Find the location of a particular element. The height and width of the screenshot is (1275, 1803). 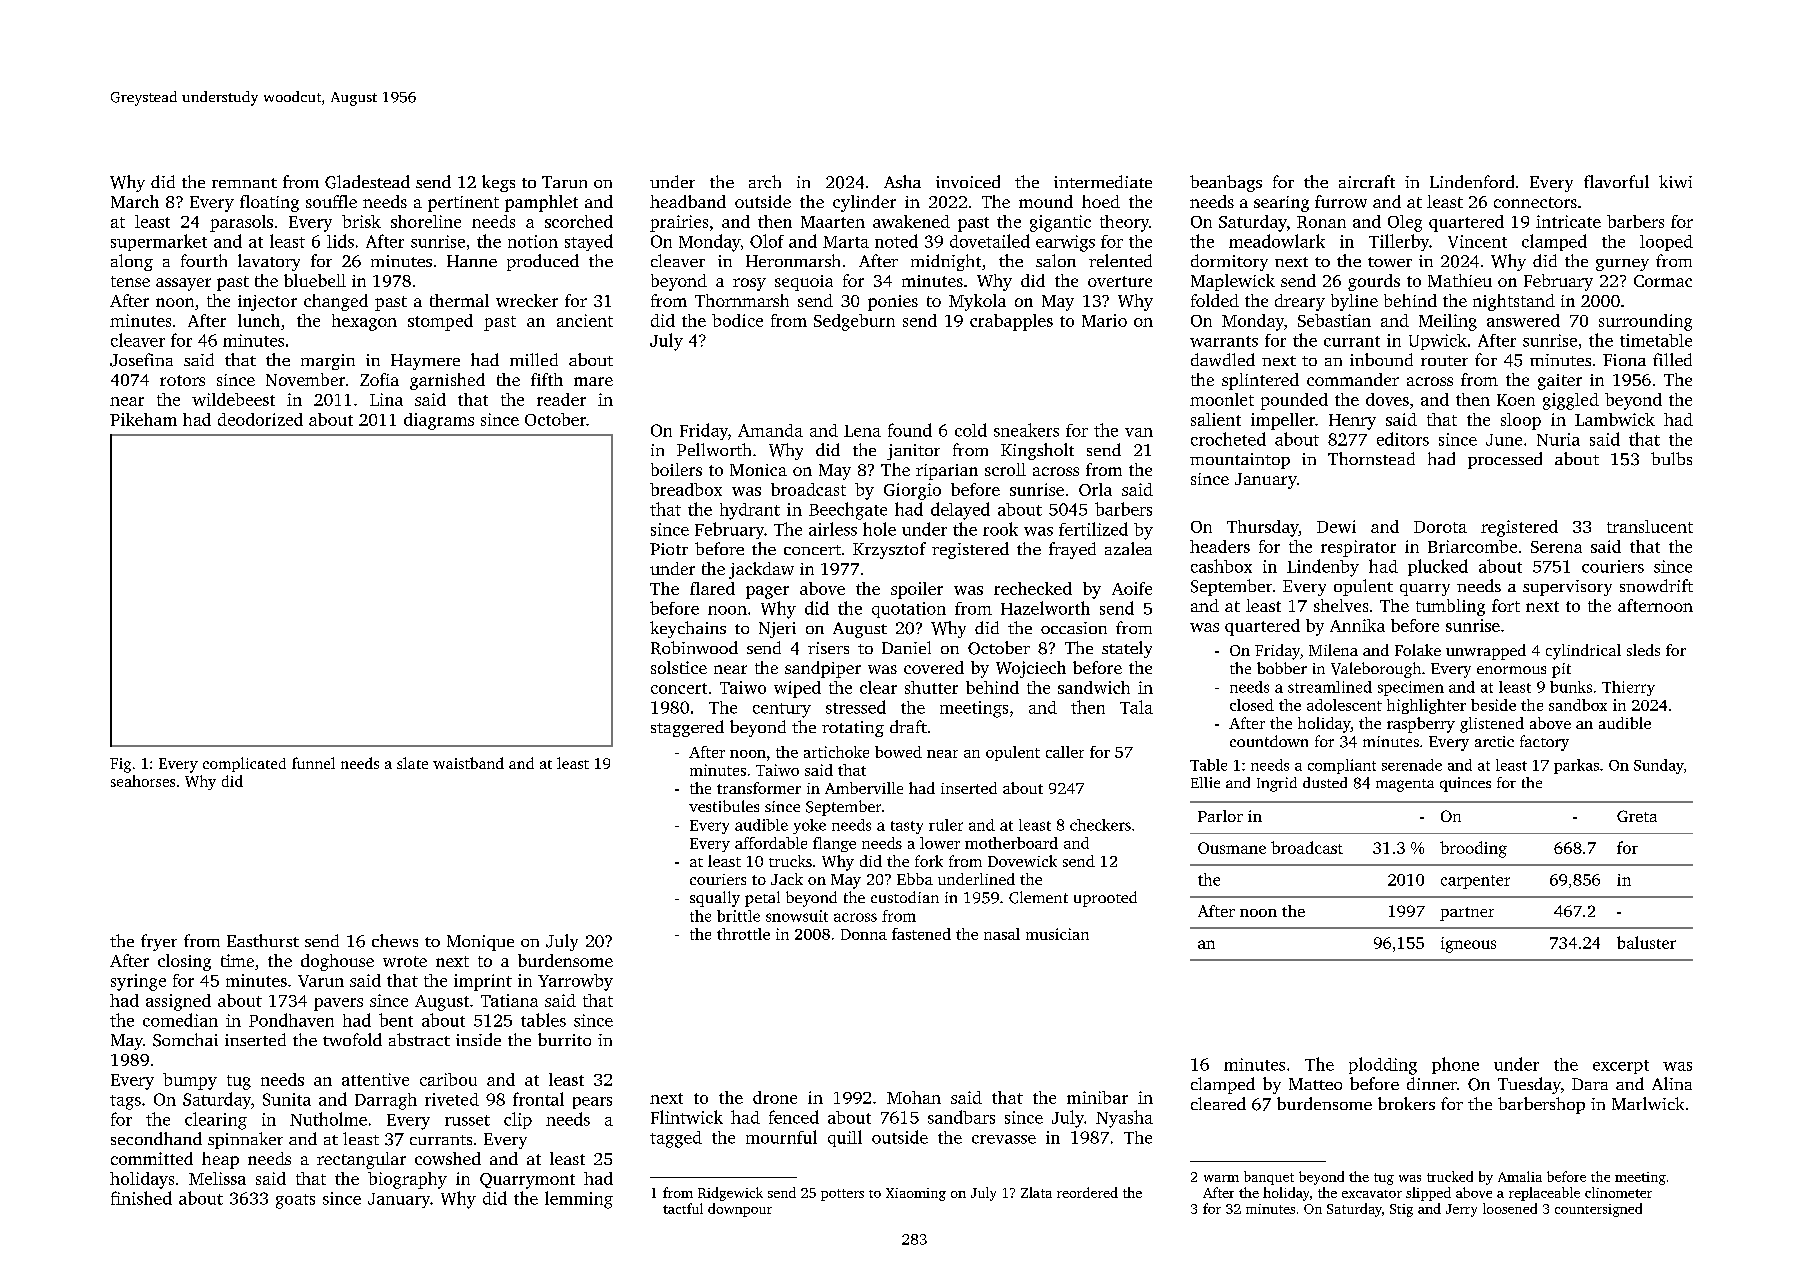

risers is located at coordinates (828, 648).
